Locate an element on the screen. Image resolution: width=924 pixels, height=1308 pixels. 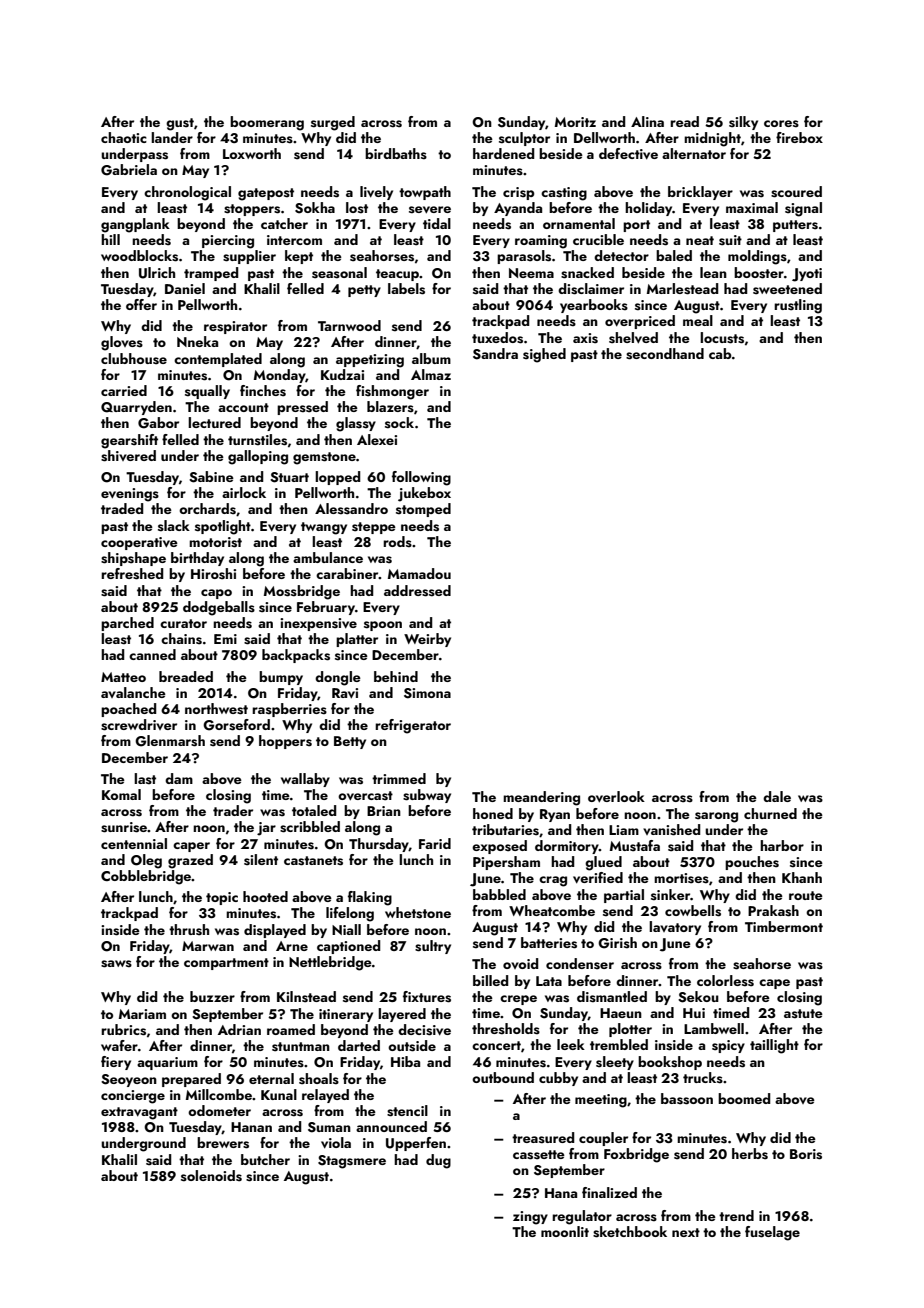
astute is located at coordinates (803, 1014).
